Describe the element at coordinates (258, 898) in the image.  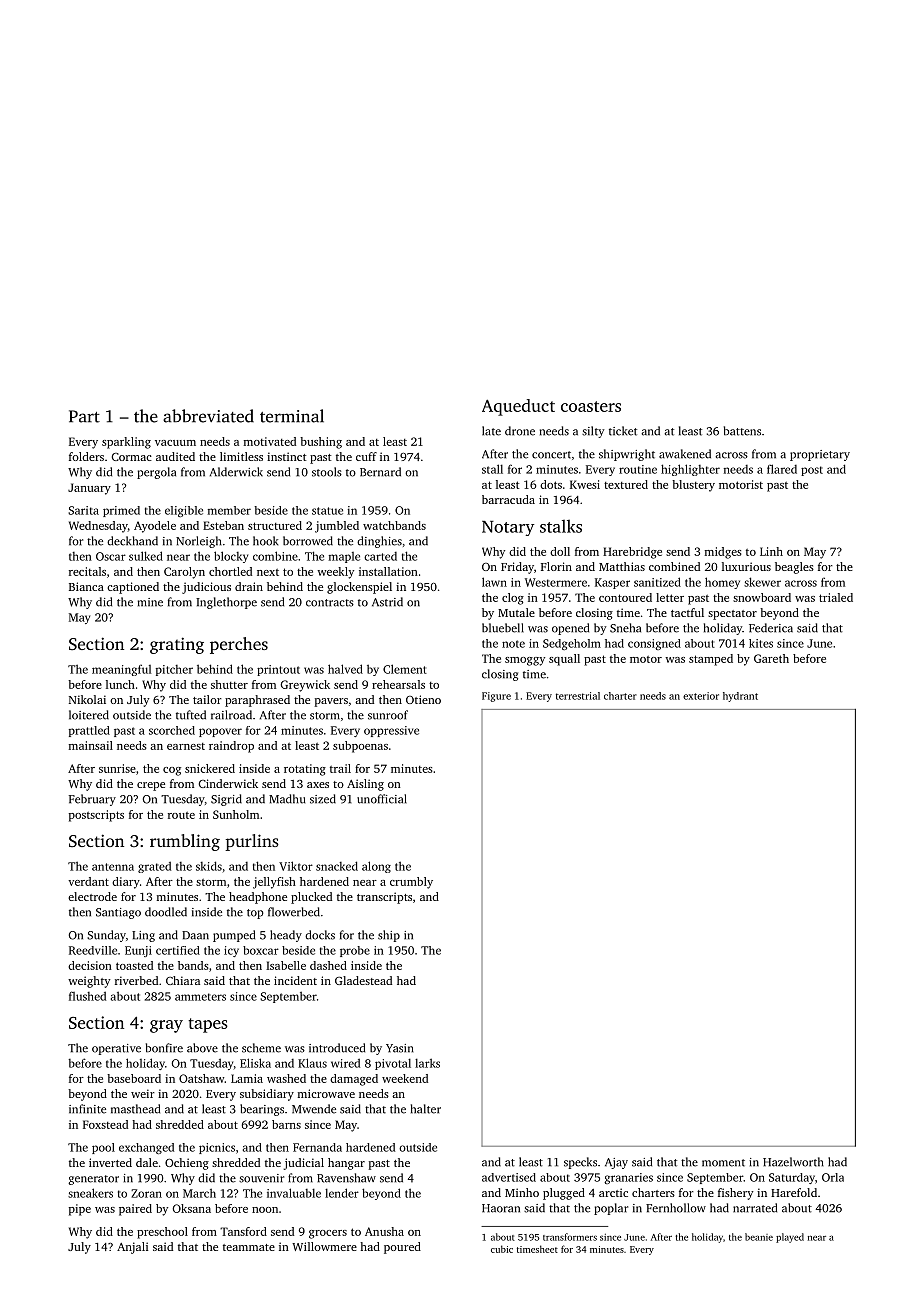
I see `headphone` at that location.
